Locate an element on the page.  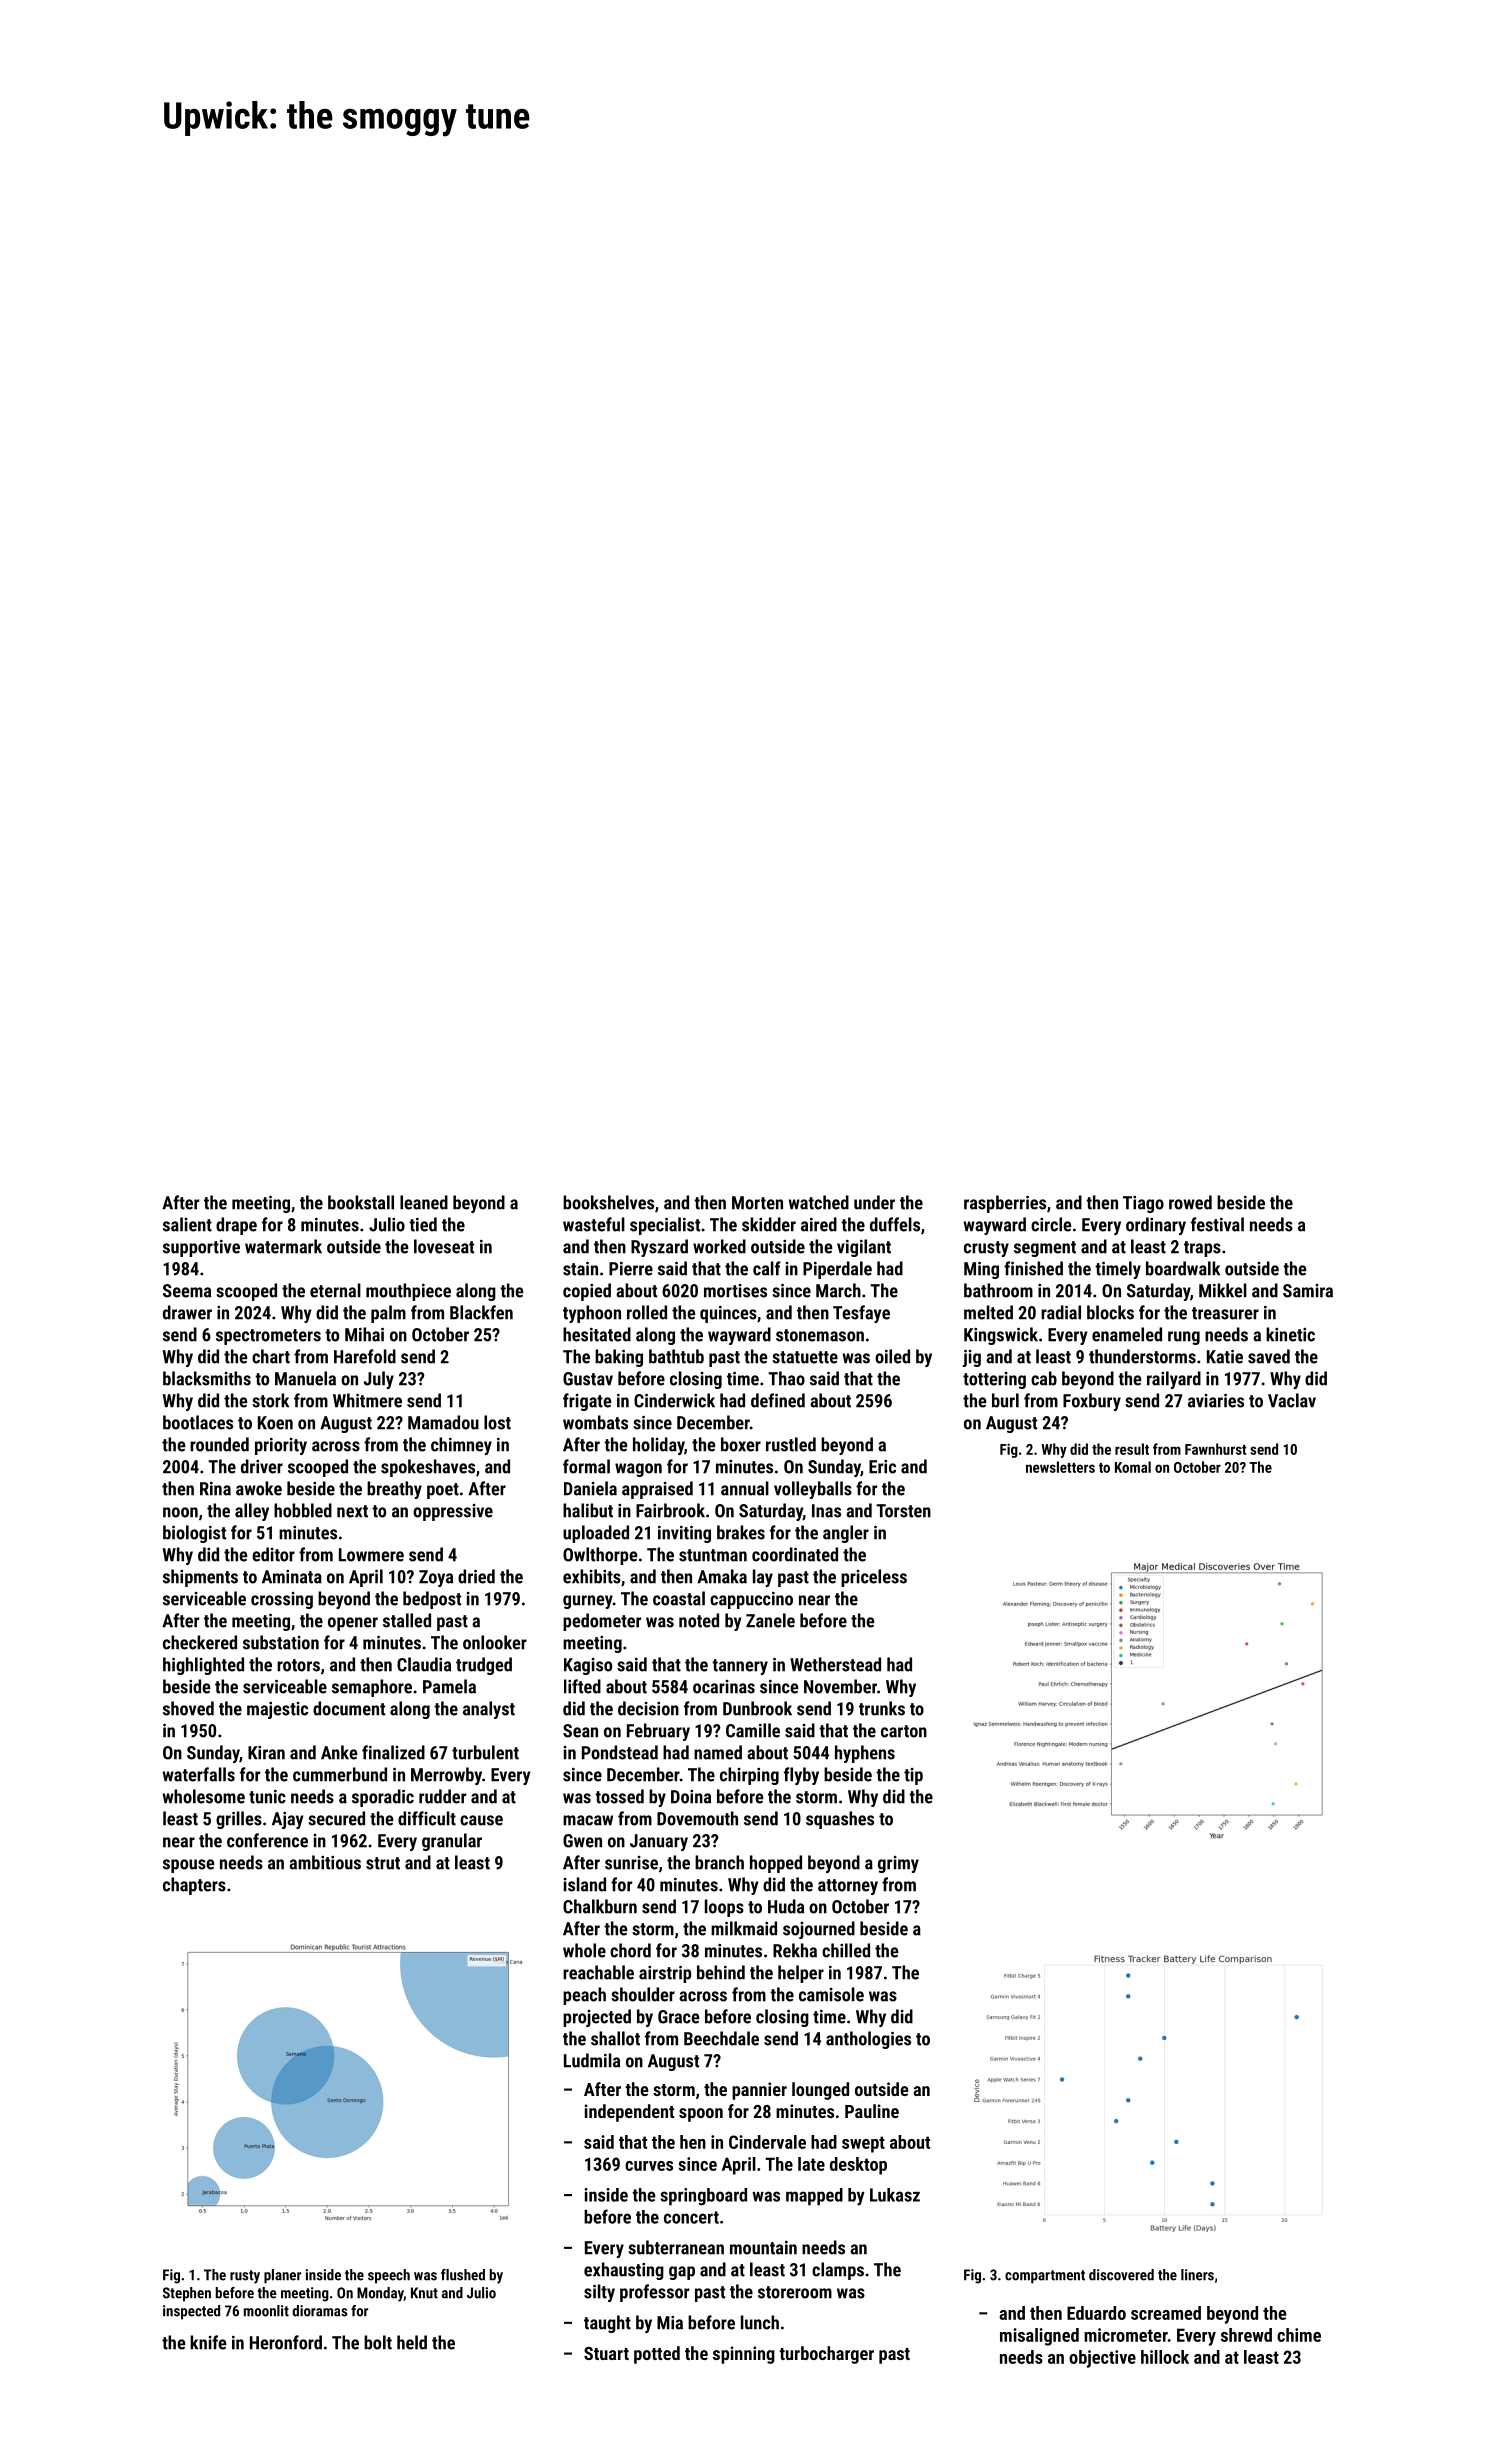
uploaded is located at coordinates (596, 1534).
